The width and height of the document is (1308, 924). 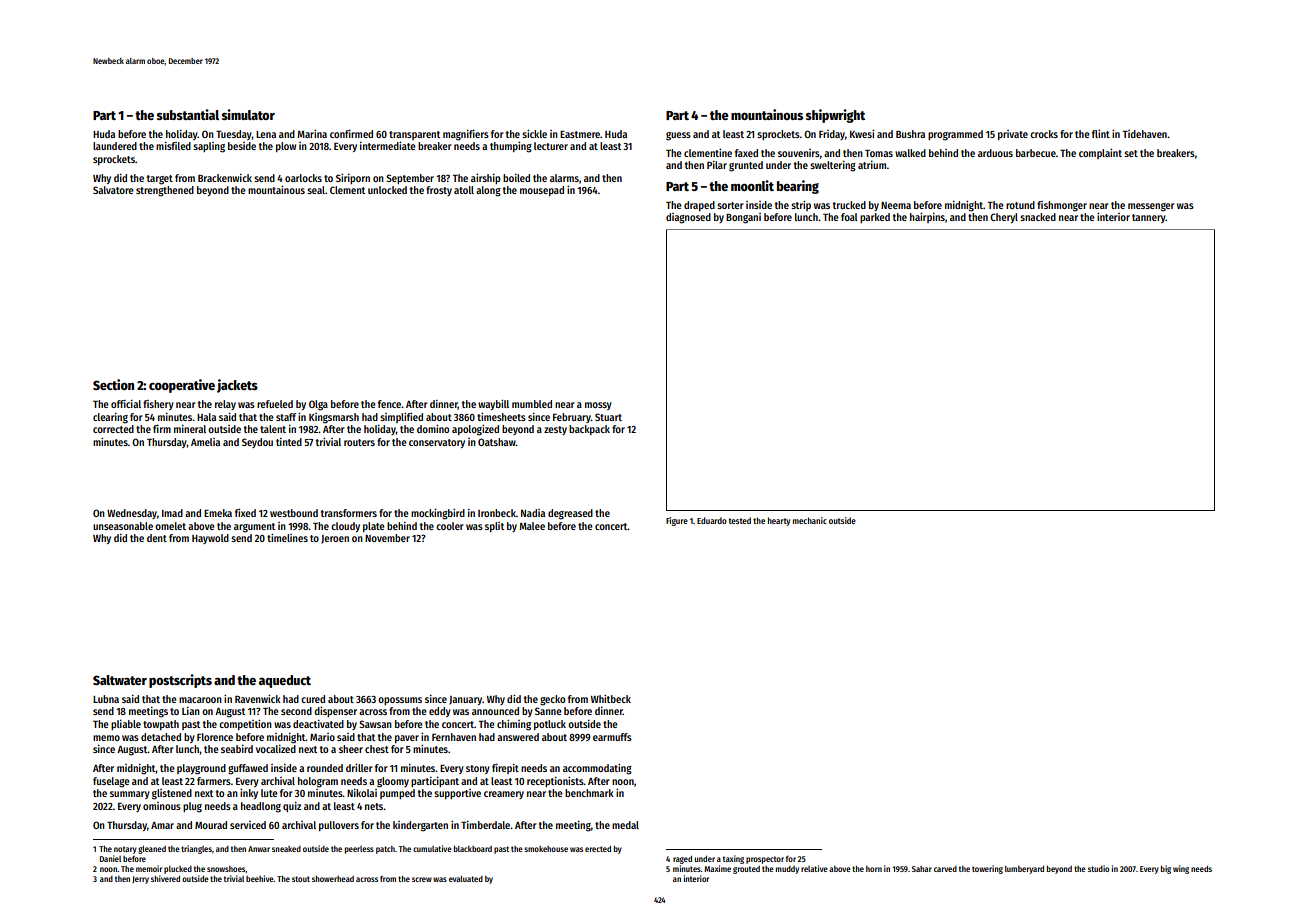 What do you see at coordinates (835, 116) in the document?
I see `shipwright` at bounding box center [835, 116].
